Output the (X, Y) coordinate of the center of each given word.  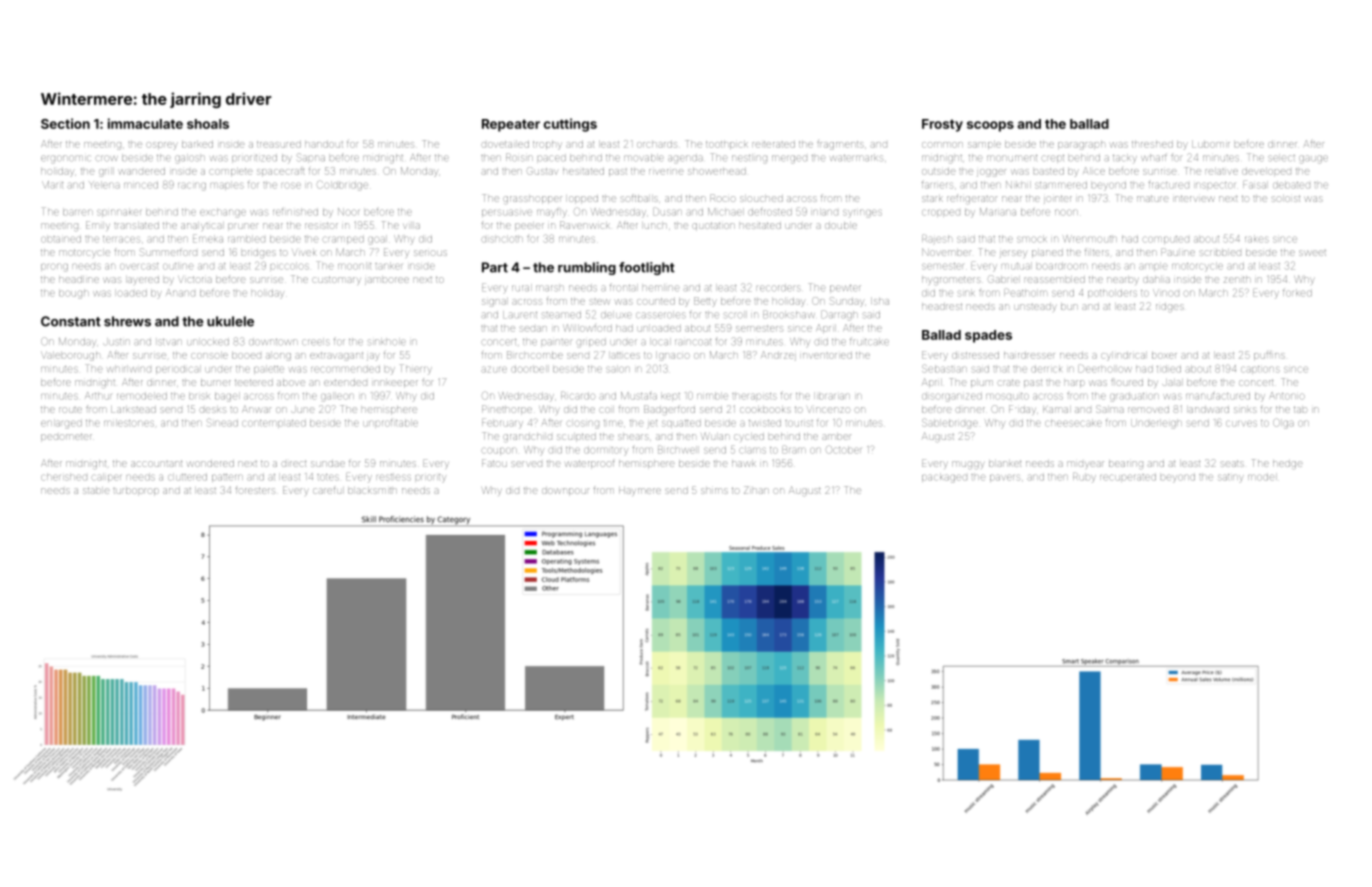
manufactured (1218, 396)
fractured (1169, 185)
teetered (254, 383)
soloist (1286, 199)
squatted (681, 423)
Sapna (311, 157)
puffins (1269, 355)
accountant (156, 464)
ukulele (230, 321)
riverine (666, 172)
